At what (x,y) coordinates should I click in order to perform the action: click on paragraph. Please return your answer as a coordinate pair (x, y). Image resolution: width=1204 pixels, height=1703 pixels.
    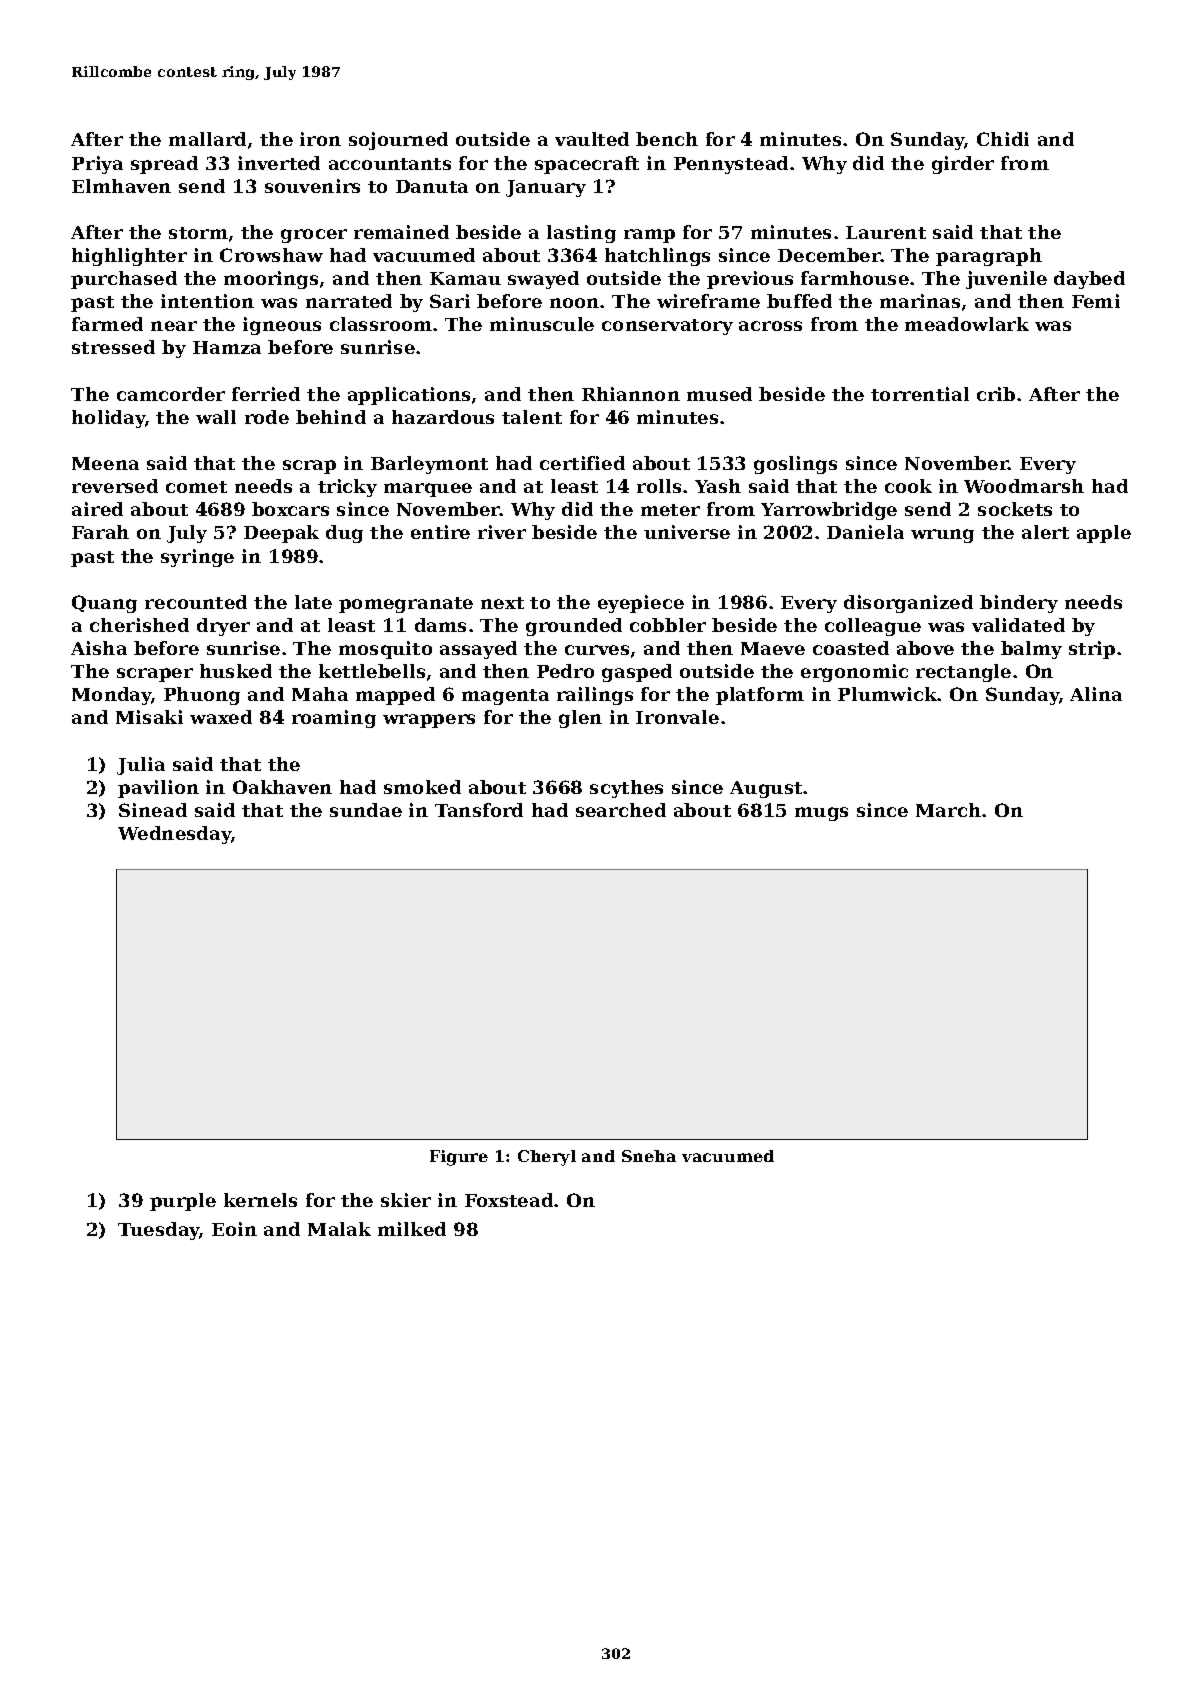
    Looking at the image, I should click on (989, 257).
